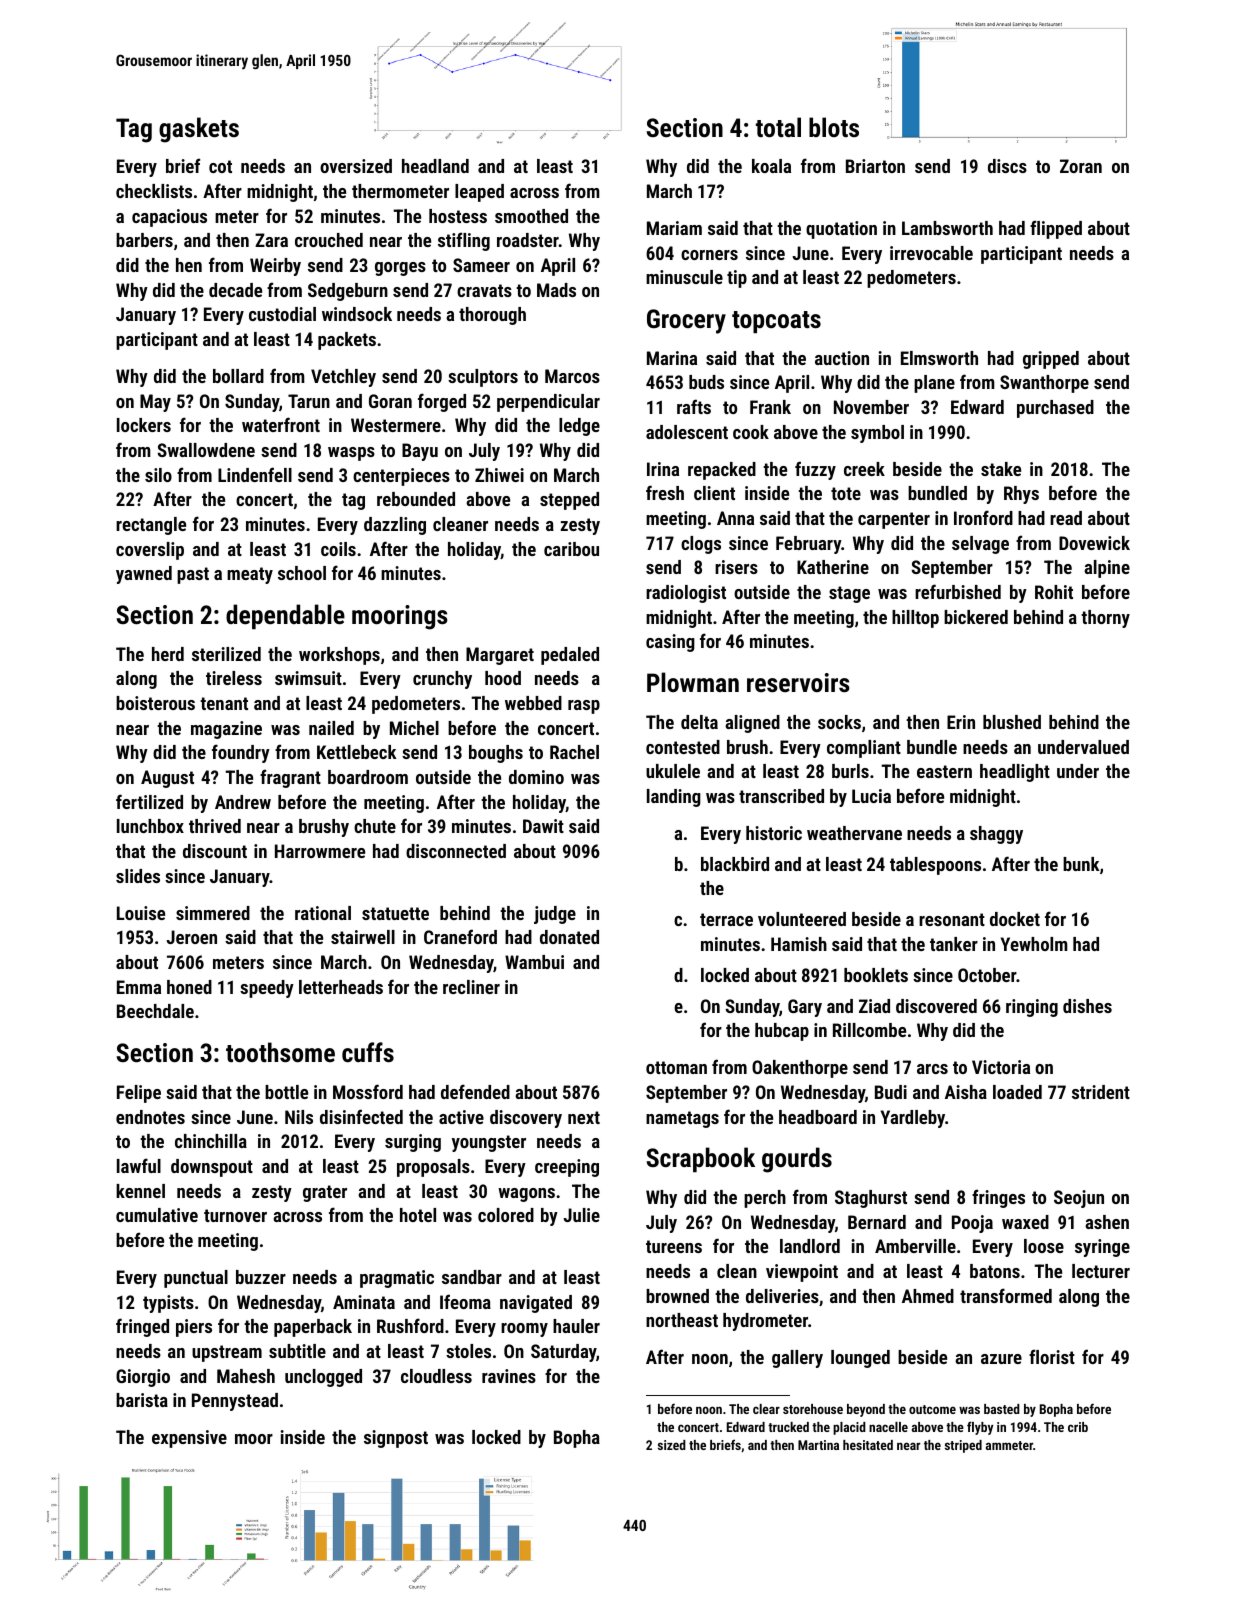  Describe the element at coordinates (479, 193) in the image. I see `leaped` at that location.
